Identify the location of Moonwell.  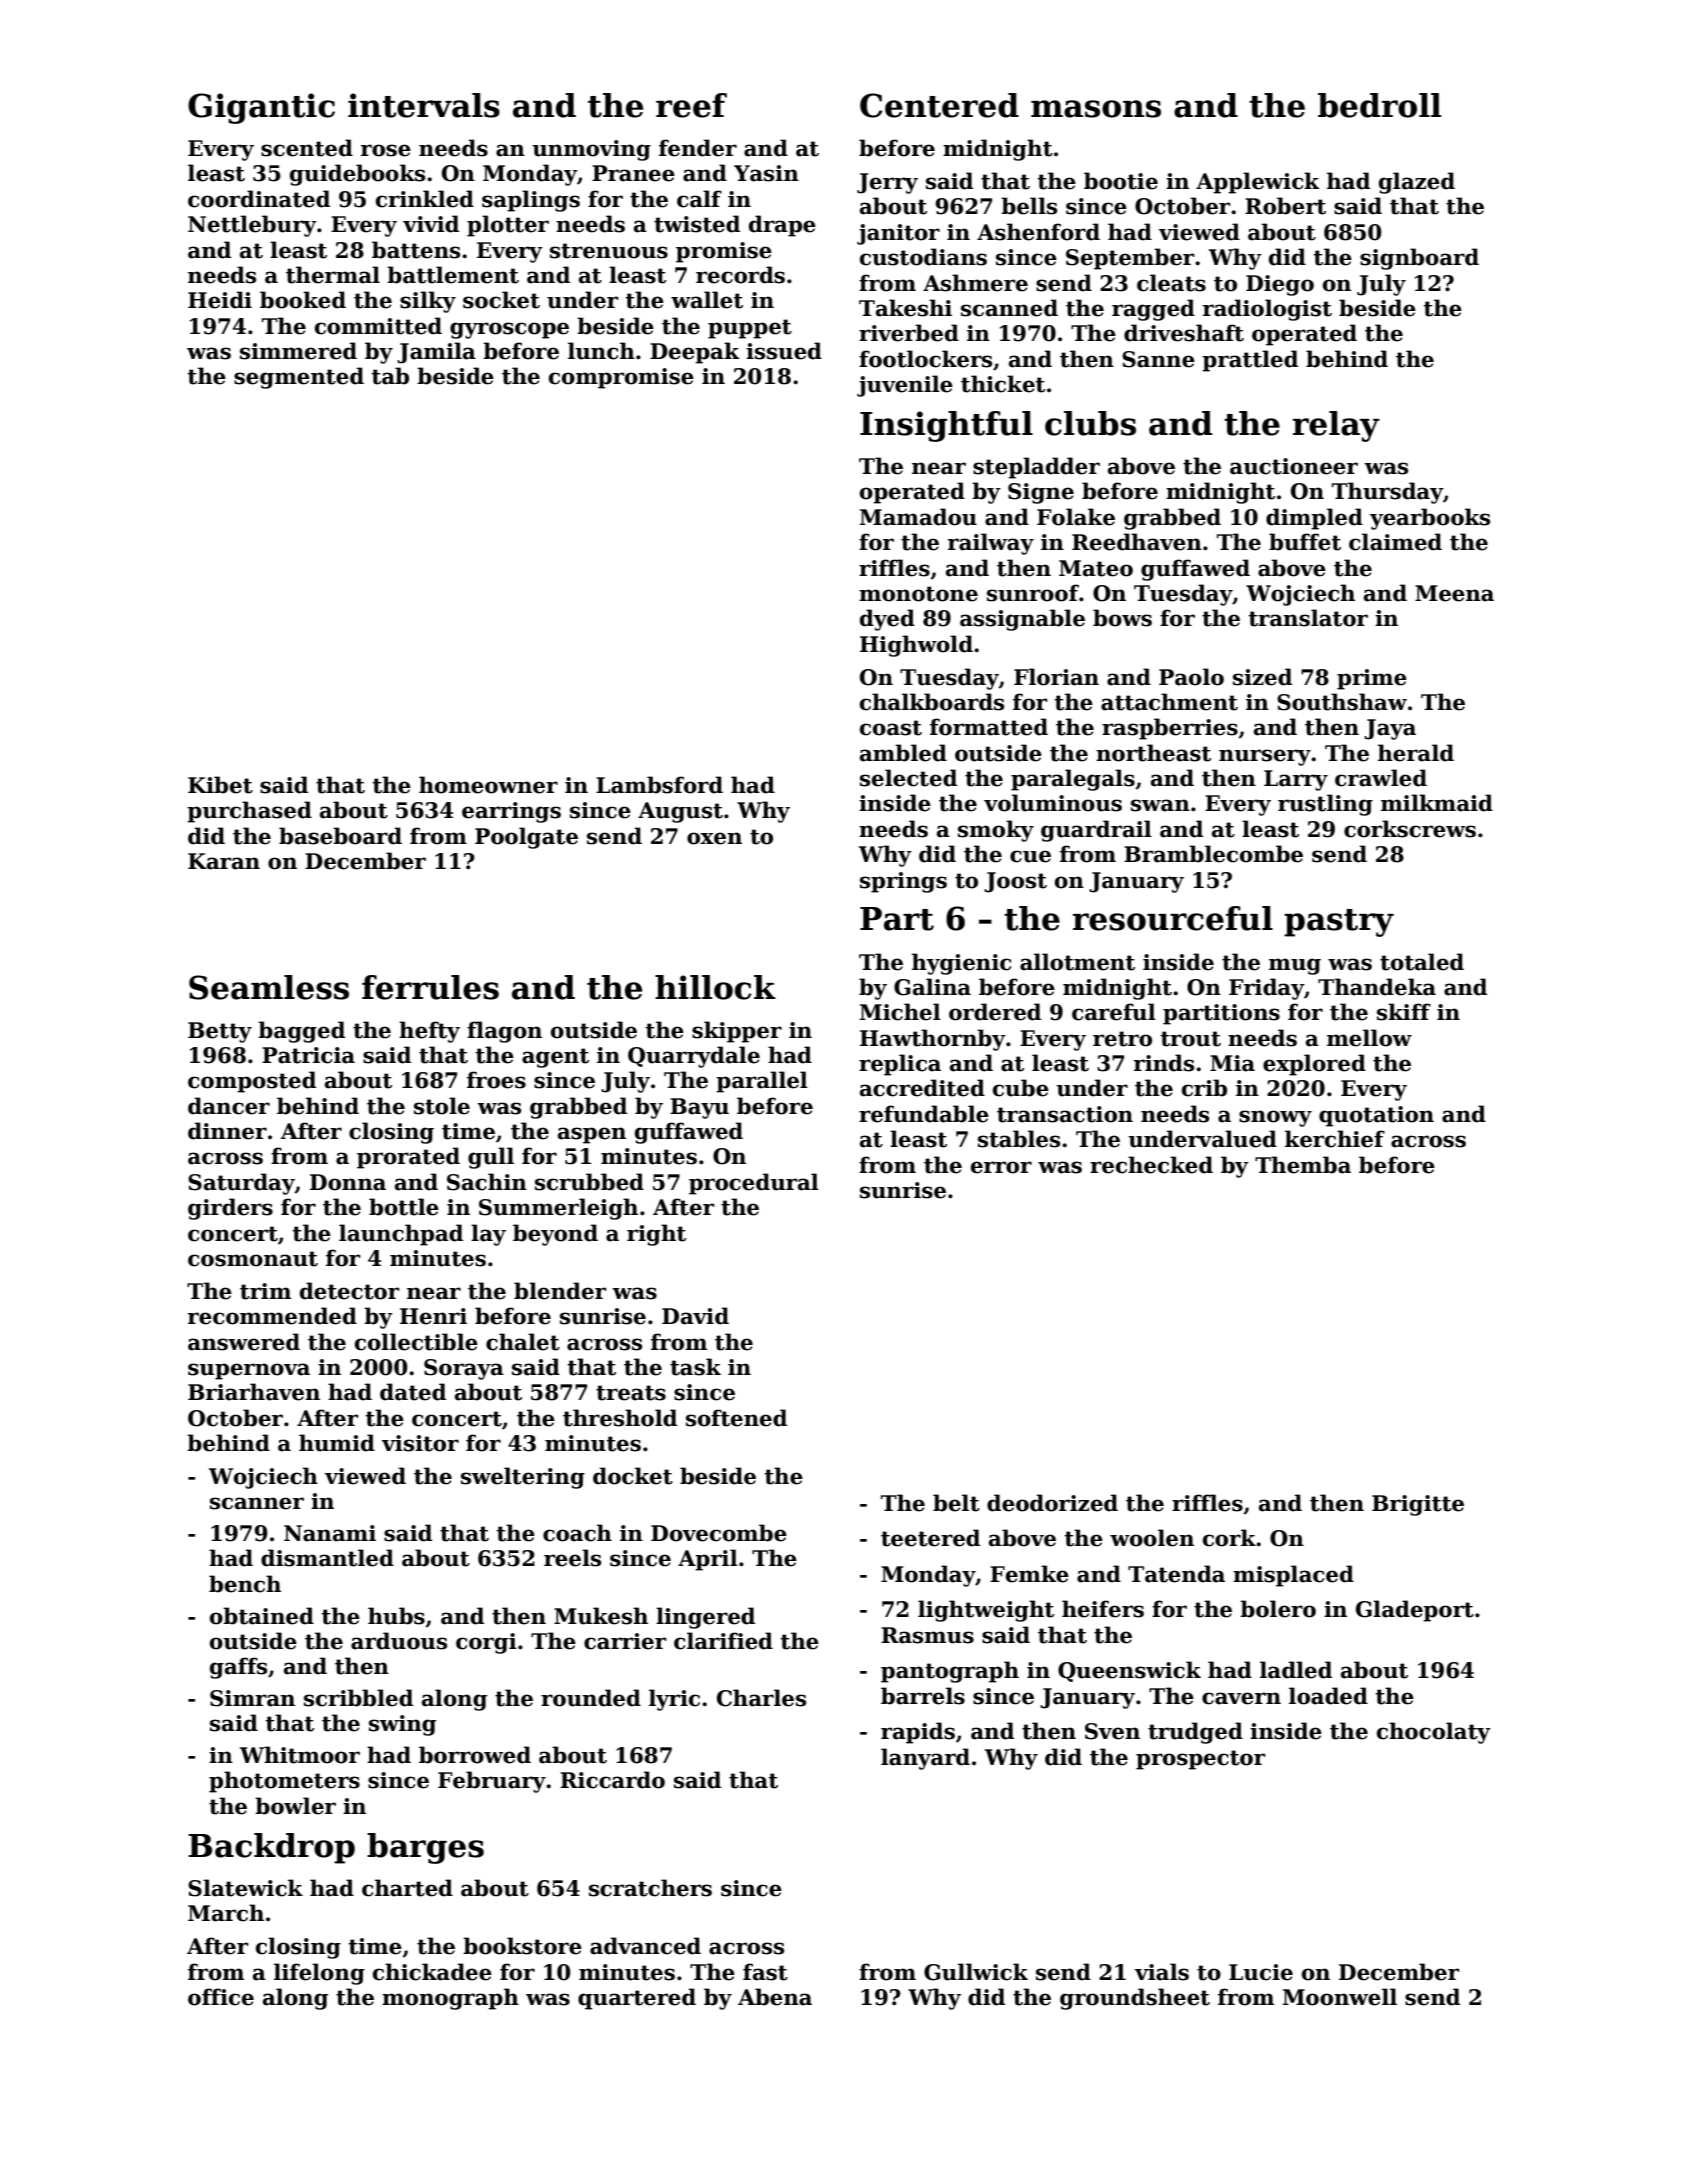
(1340, 1997).
